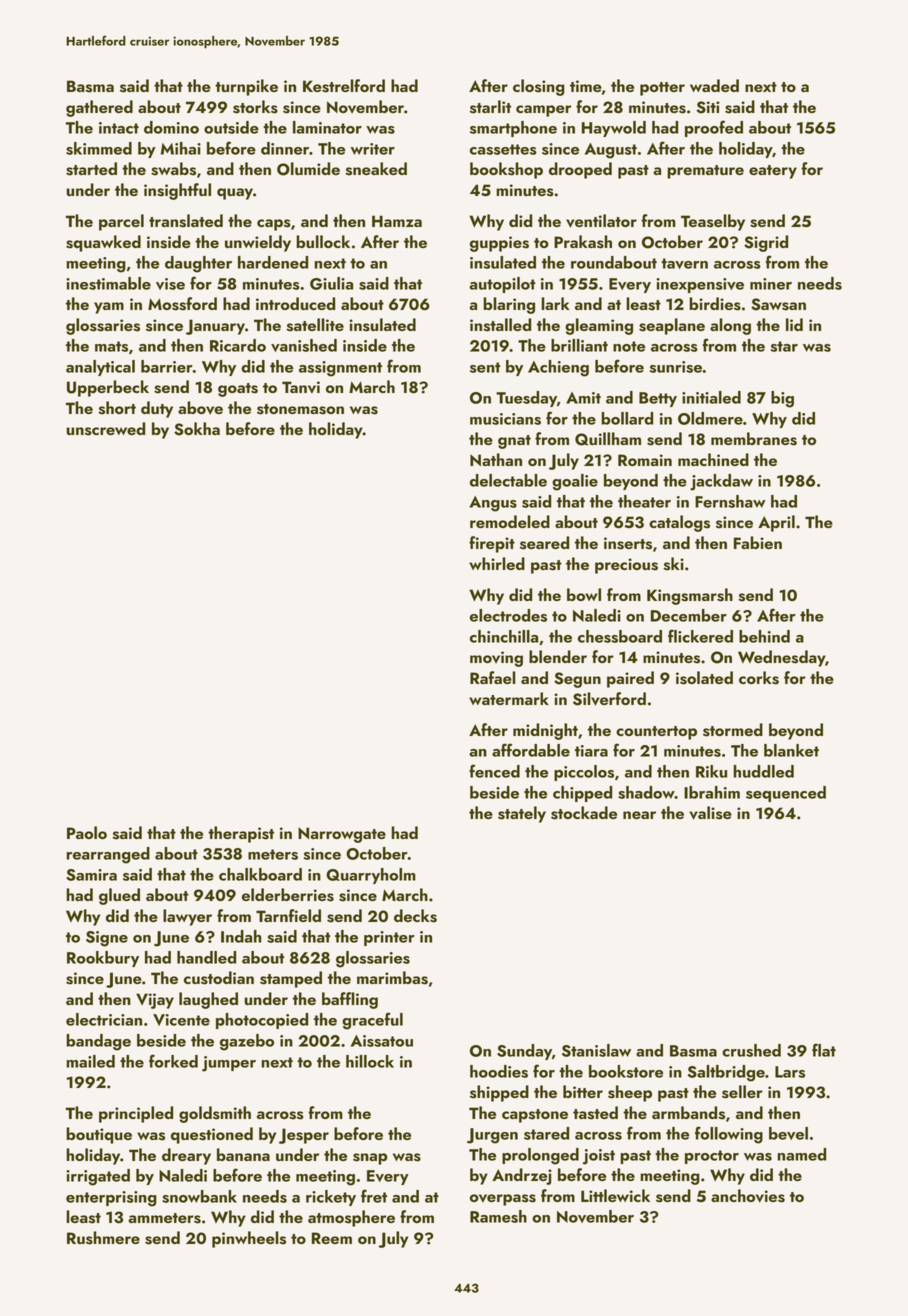 This document has height=1316, width=908. I want to click on remodeled, so click(510, 521).
